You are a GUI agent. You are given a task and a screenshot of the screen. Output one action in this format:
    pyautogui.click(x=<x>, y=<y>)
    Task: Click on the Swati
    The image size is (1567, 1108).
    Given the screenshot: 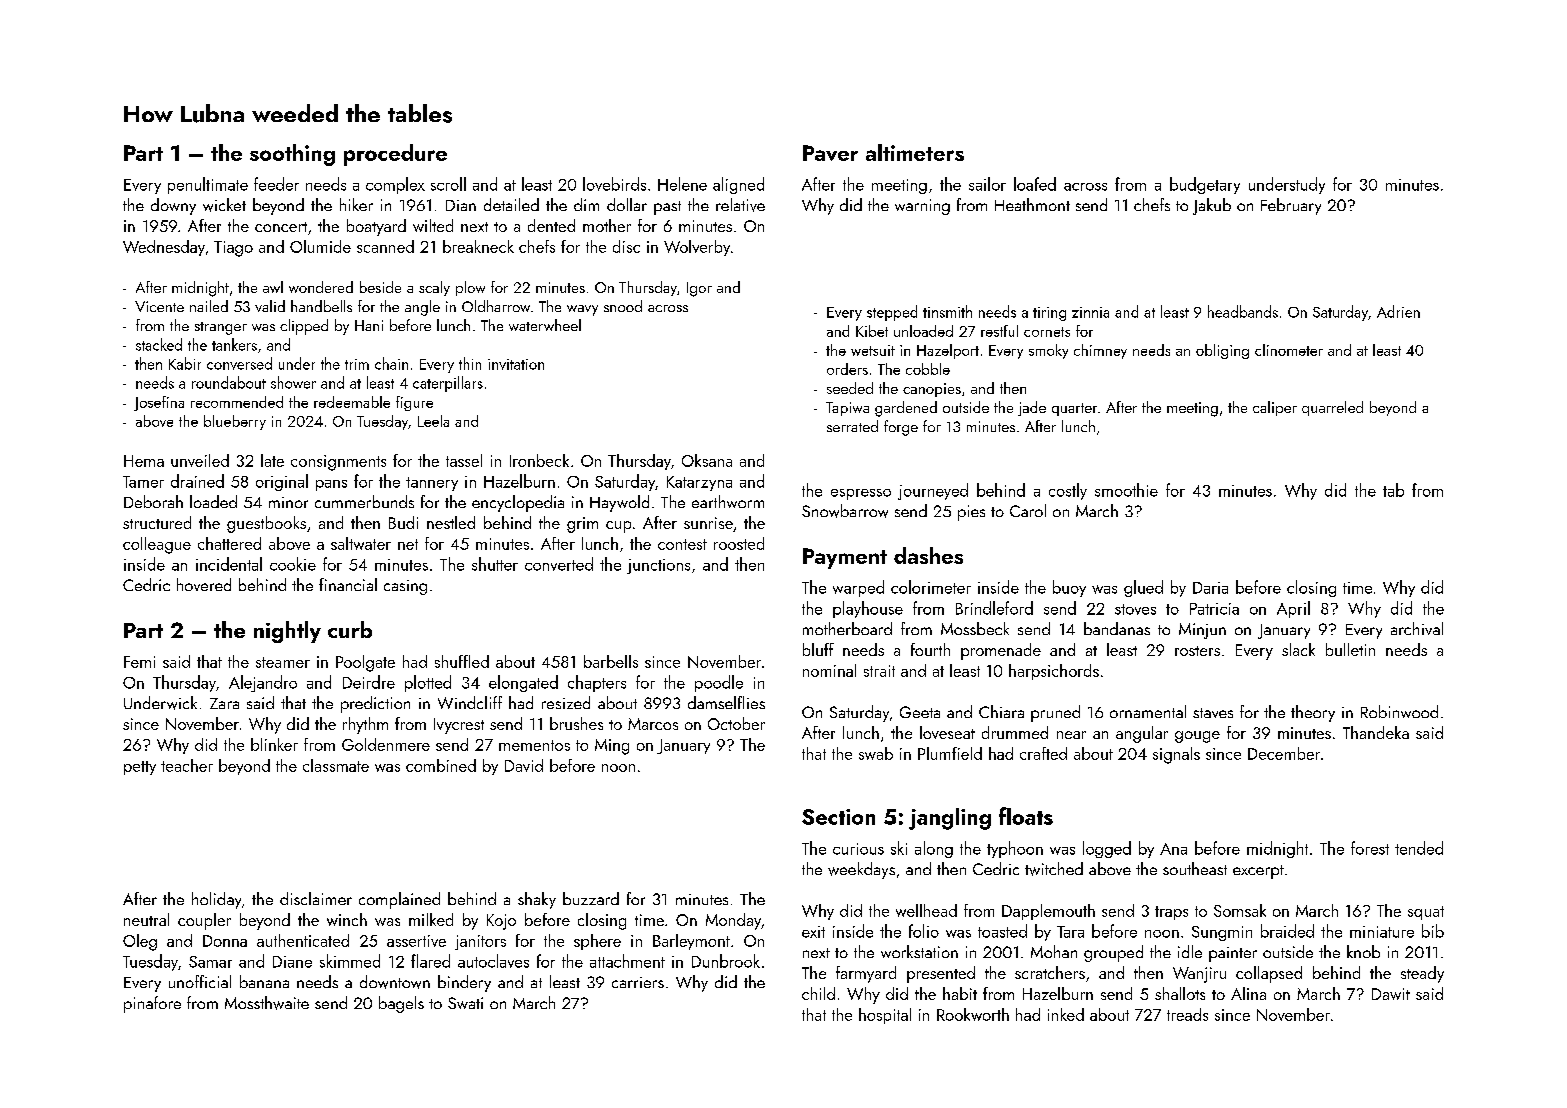 What is the action you would take?
    pyautogui.click(x=465, y=1003)
